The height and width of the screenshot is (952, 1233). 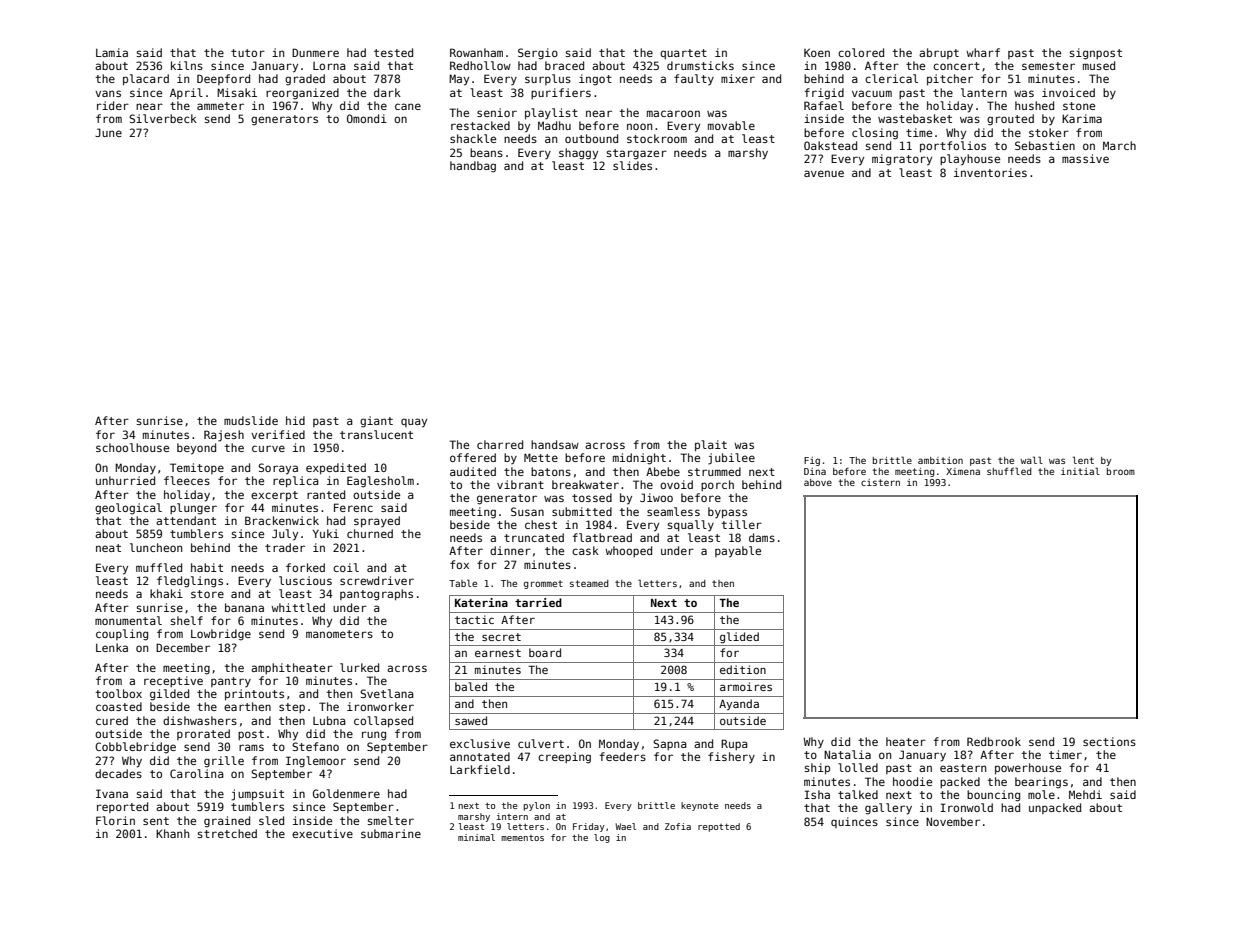 I want to click on mused, so click(x=1099, y=65).
